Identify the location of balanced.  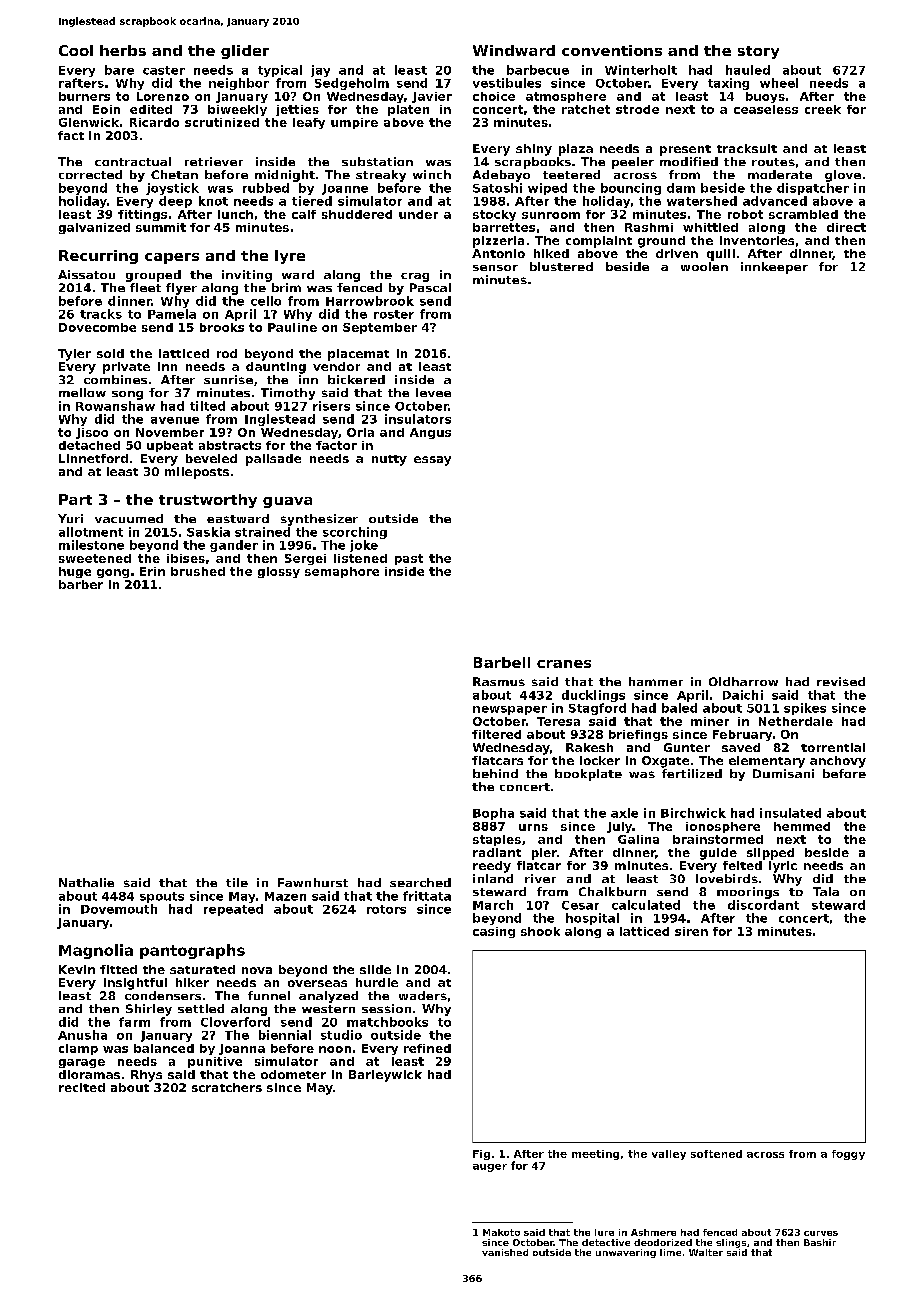
(164, 1048).
